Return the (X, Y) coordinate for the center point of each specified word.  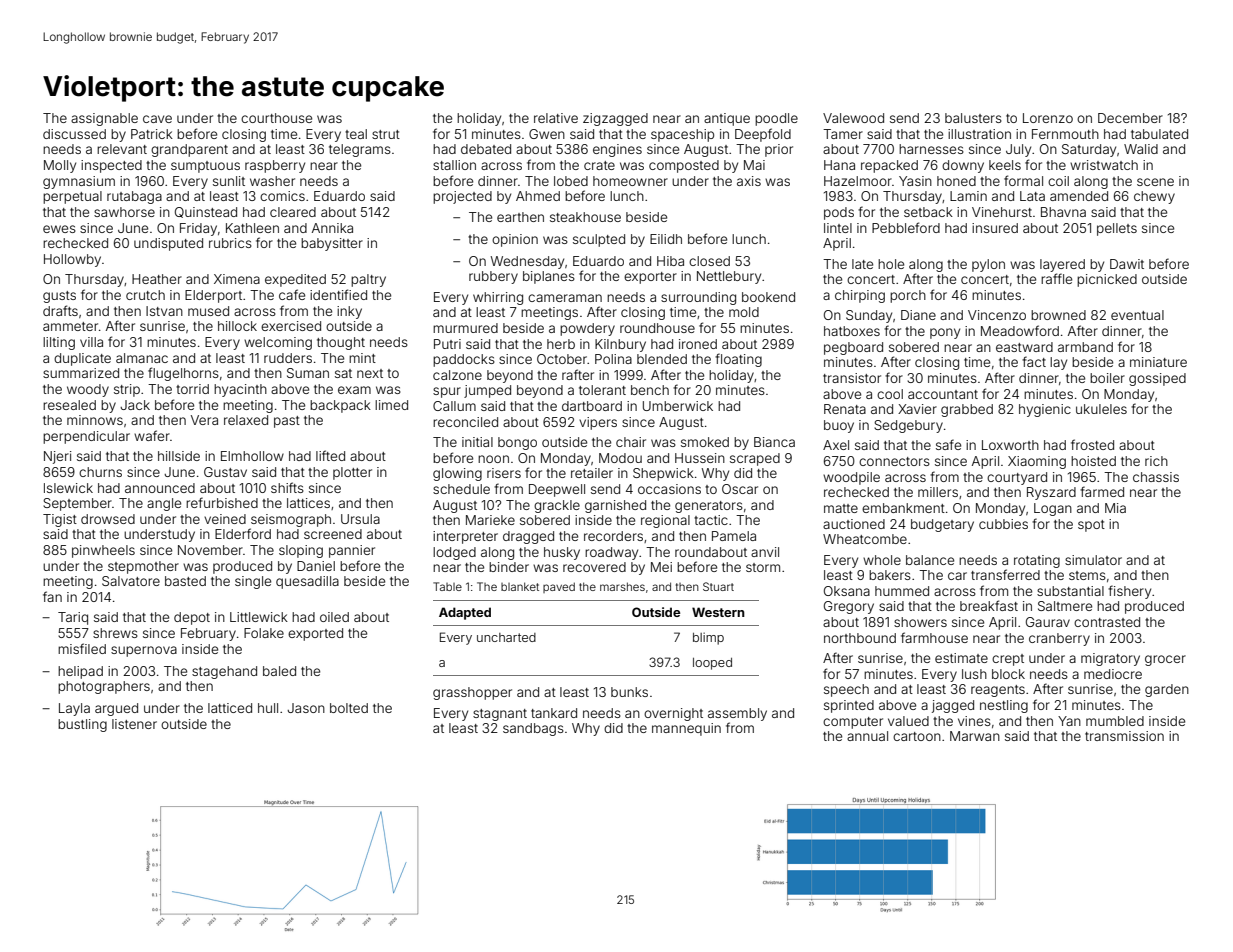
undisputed (168, 244)
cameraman (565, 298)
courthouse (276, 118)
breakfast (989, 605)
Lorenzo (1048, 118)
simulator (1093, 560)
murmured (465, 328)
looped (712, 664)
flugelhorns (183, 374)
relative (556, 118)
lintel (838, 228)
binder (509, 567)
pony (945, 333)
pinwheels (103, 551)
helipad (80, 672)
